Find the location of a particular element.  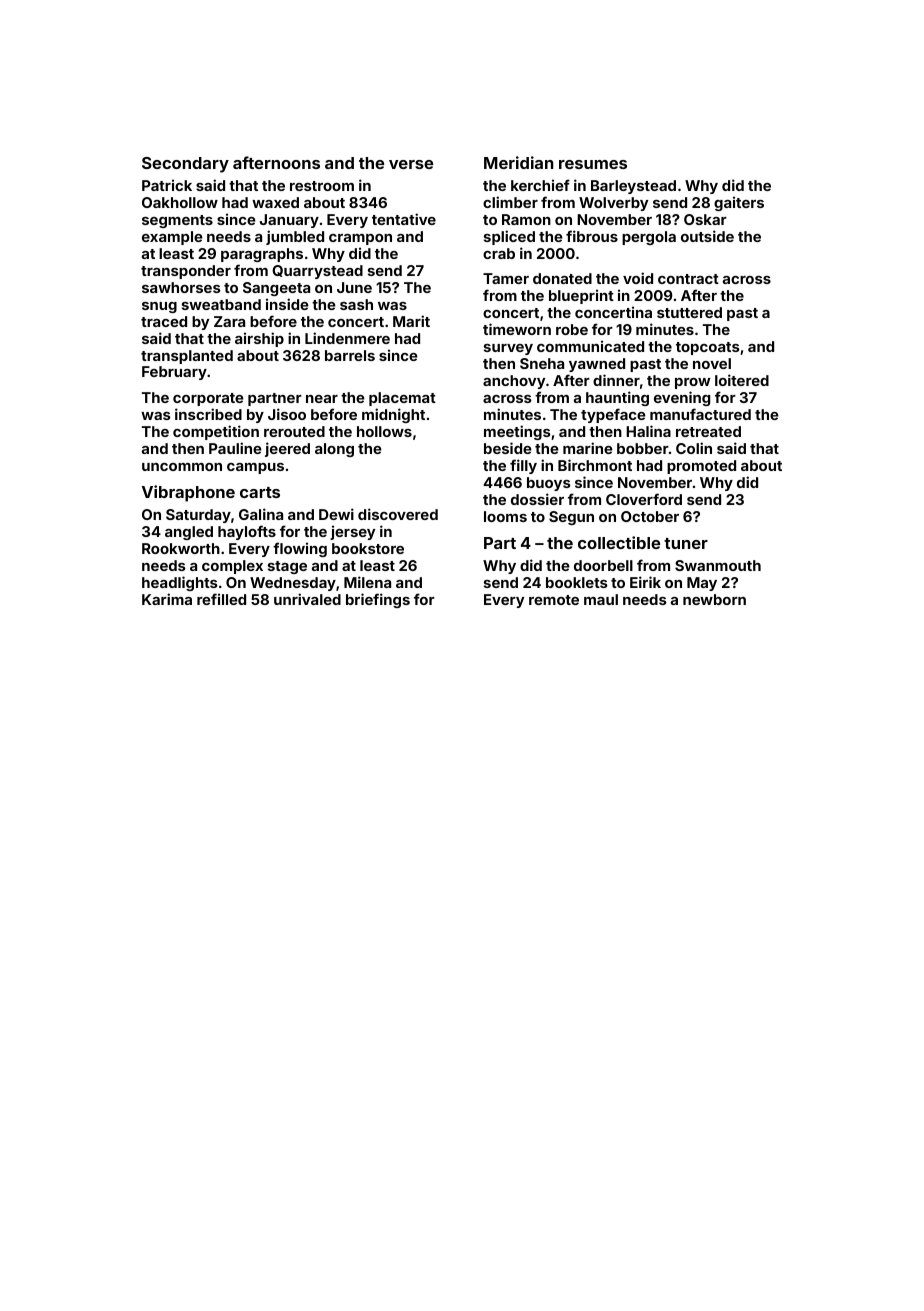

tentative is located at coordinates (404, 219).
